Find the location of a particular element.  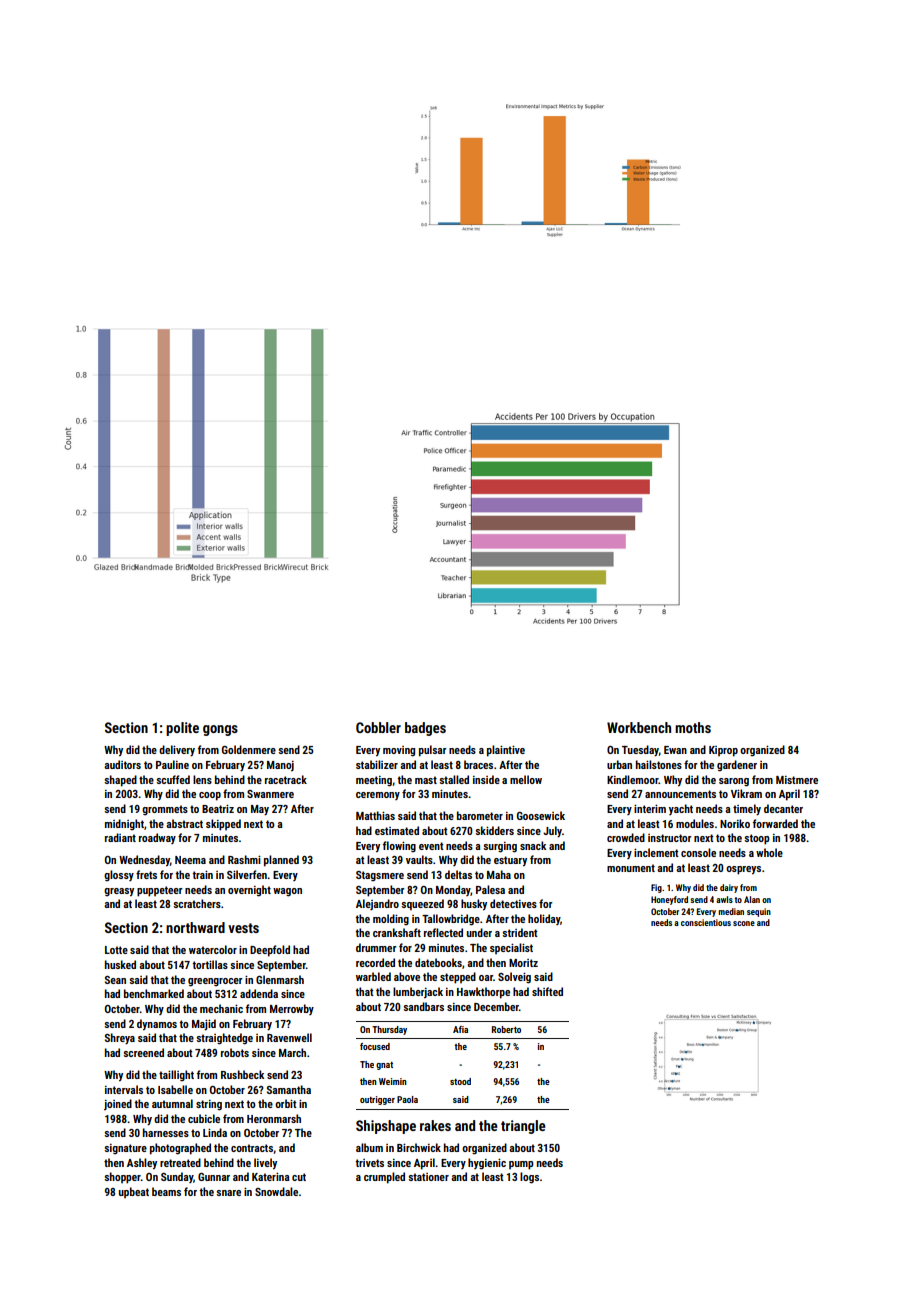

specialist is located at coordinates (511, 948).
